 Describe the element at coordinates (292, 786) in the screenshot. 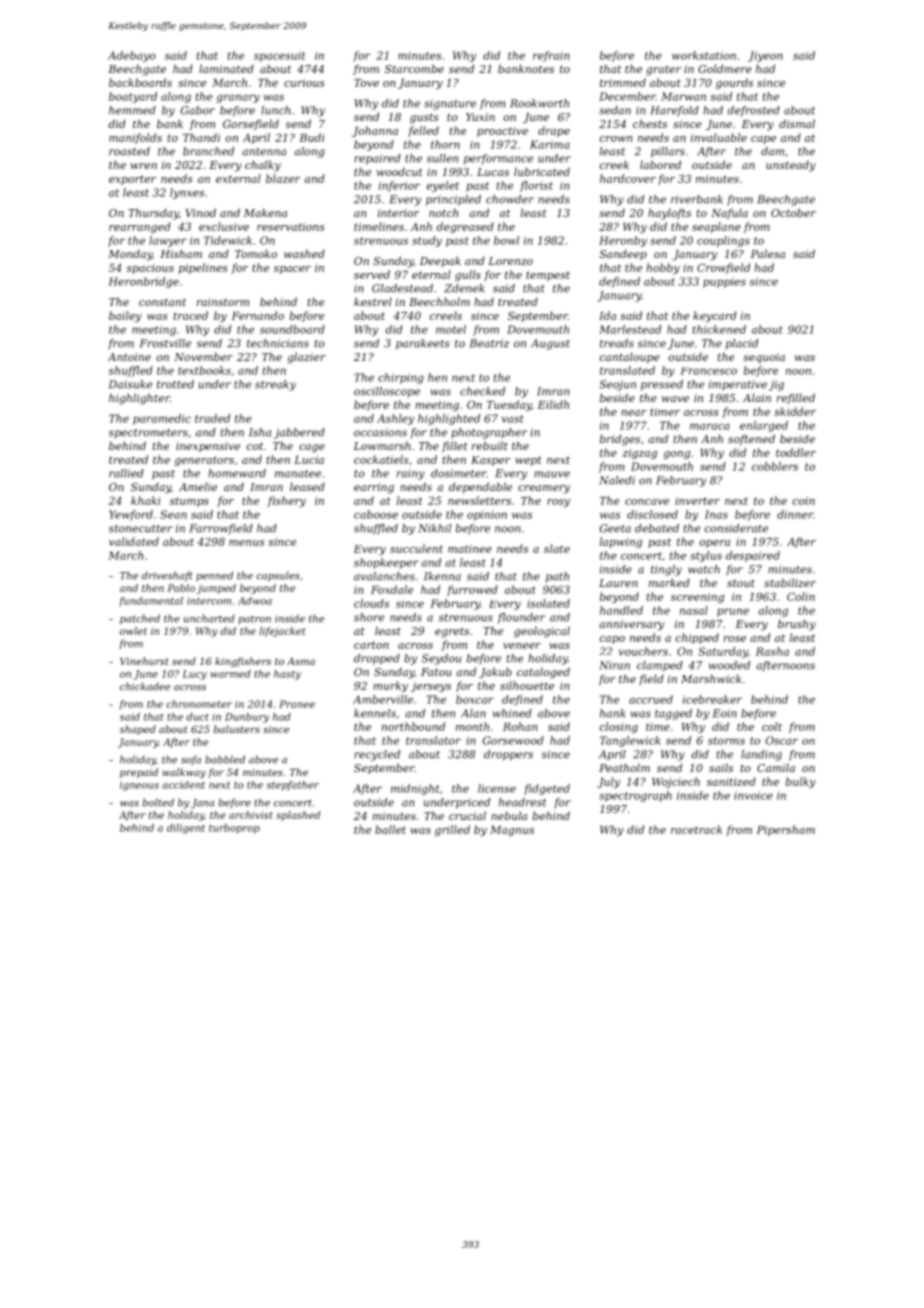

I see `stepfather` at that location.
